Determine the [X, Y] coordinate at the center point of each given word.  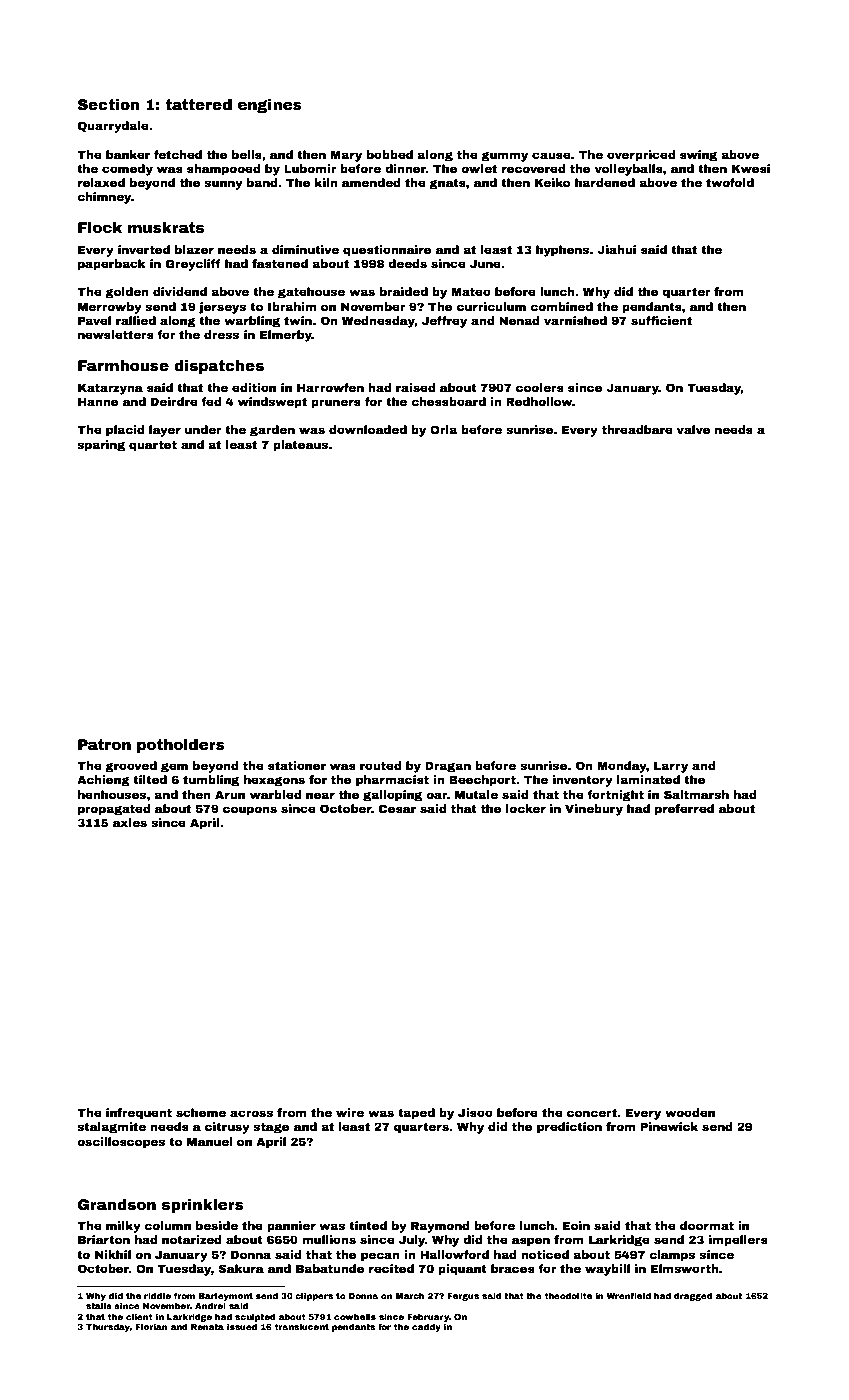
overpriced [641, 156]
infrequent [139, 1114]
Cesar [397, 808]
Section [109, 104]
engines [270, 106]
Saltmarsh [696, 794]
